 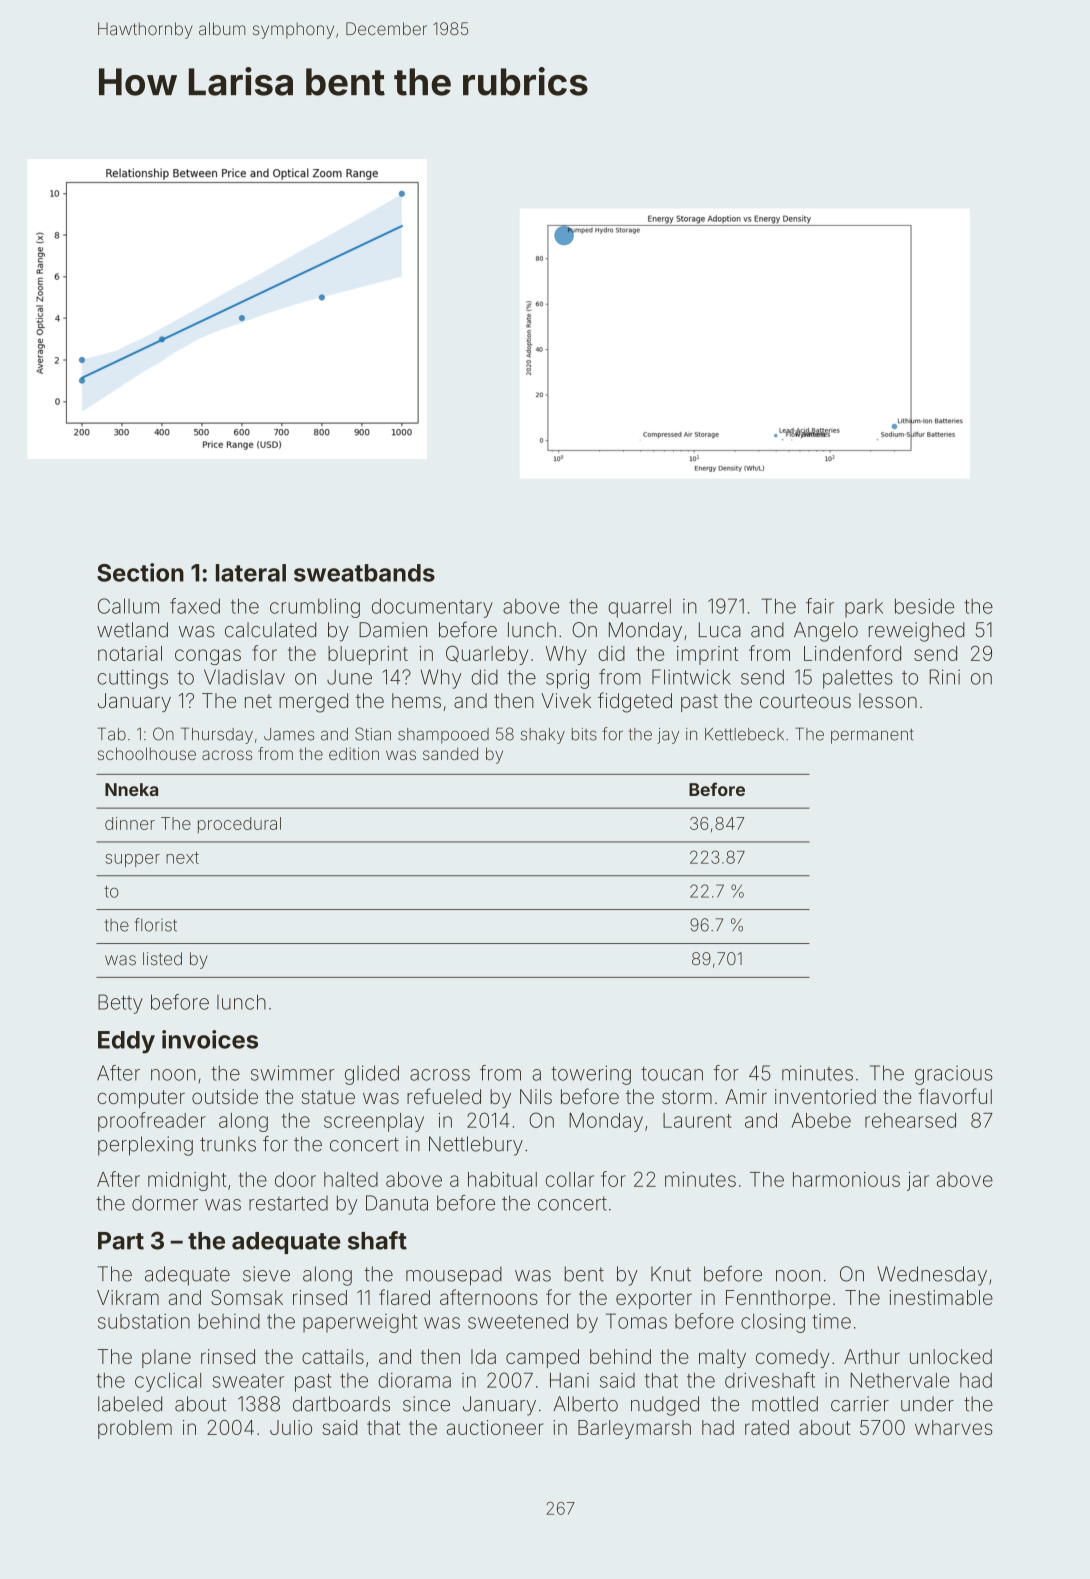 What do you see at coordinates (266, 1274) in the screenshot?
I see `sieve` at bounding box center [266, 1274].
